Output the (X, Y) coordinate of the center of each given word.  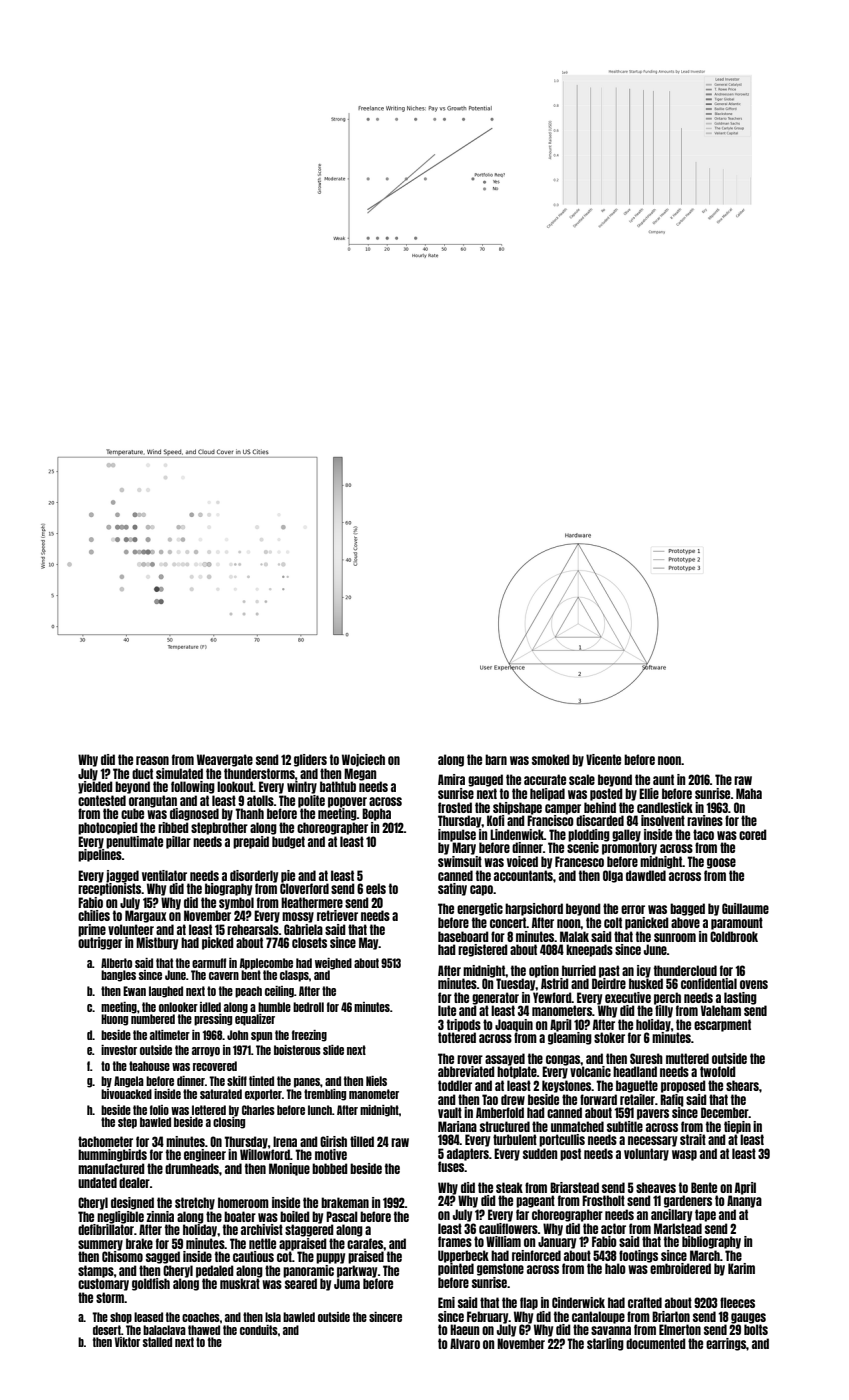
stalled (157, 1342)
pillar (178, 842)
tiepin (737, 1127)
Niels (376, 1081)
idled (210, 1007)
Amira (451, 779)
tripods (464, 1025)
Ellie (649, 793)
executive (628, 997)
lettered (209, 1110)
